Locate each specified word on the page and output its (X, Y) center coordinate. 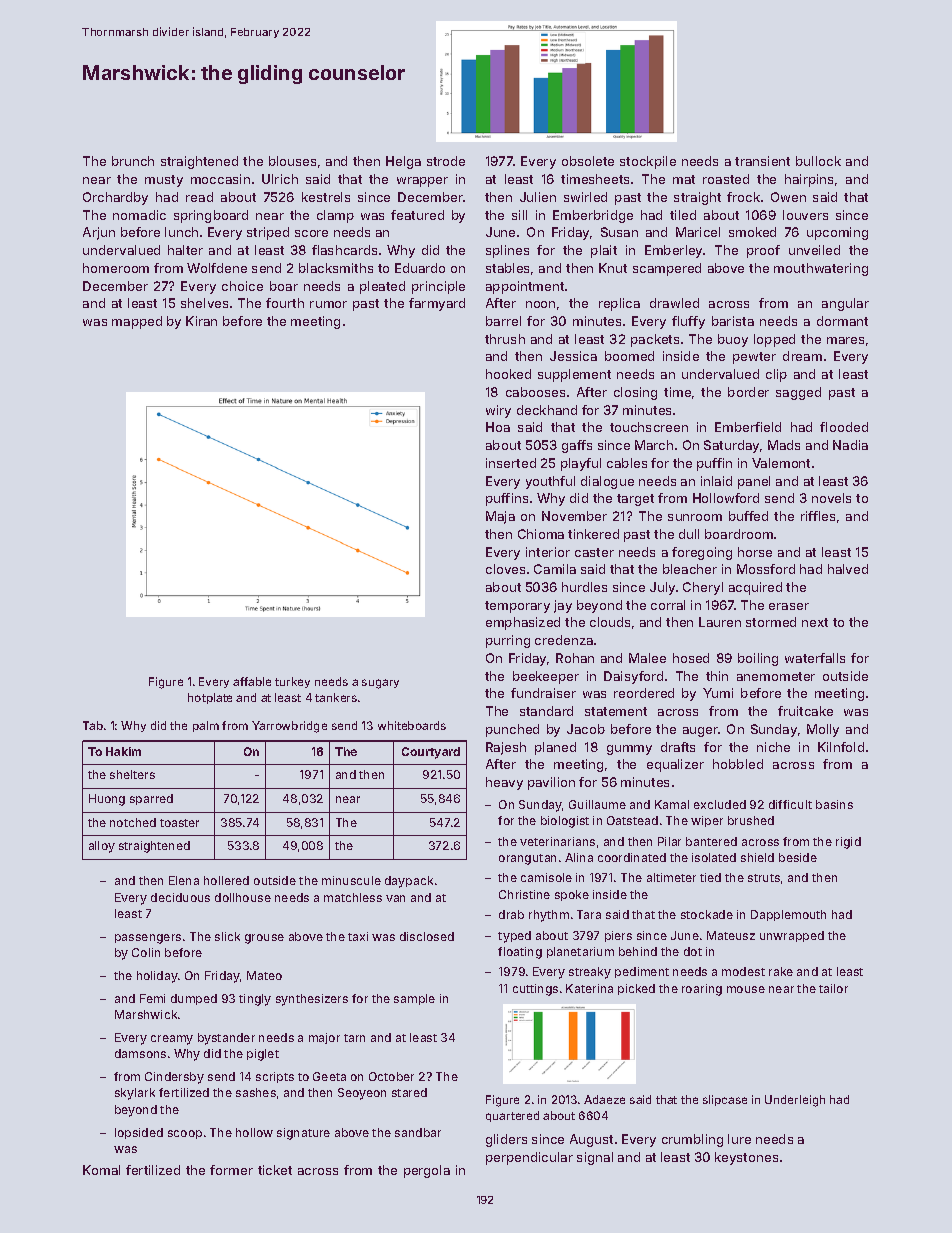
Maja (500, 517)
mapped (137, 322)
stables (507, 268)
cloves (505, 569)
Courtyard (431, 753)
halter (185, 250)
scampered (667, 269)
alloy (102, 847)
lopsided (139, 1133)
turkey (292, 682)
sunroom (695, 517)
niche (773, 747)
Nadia (850, 445)
